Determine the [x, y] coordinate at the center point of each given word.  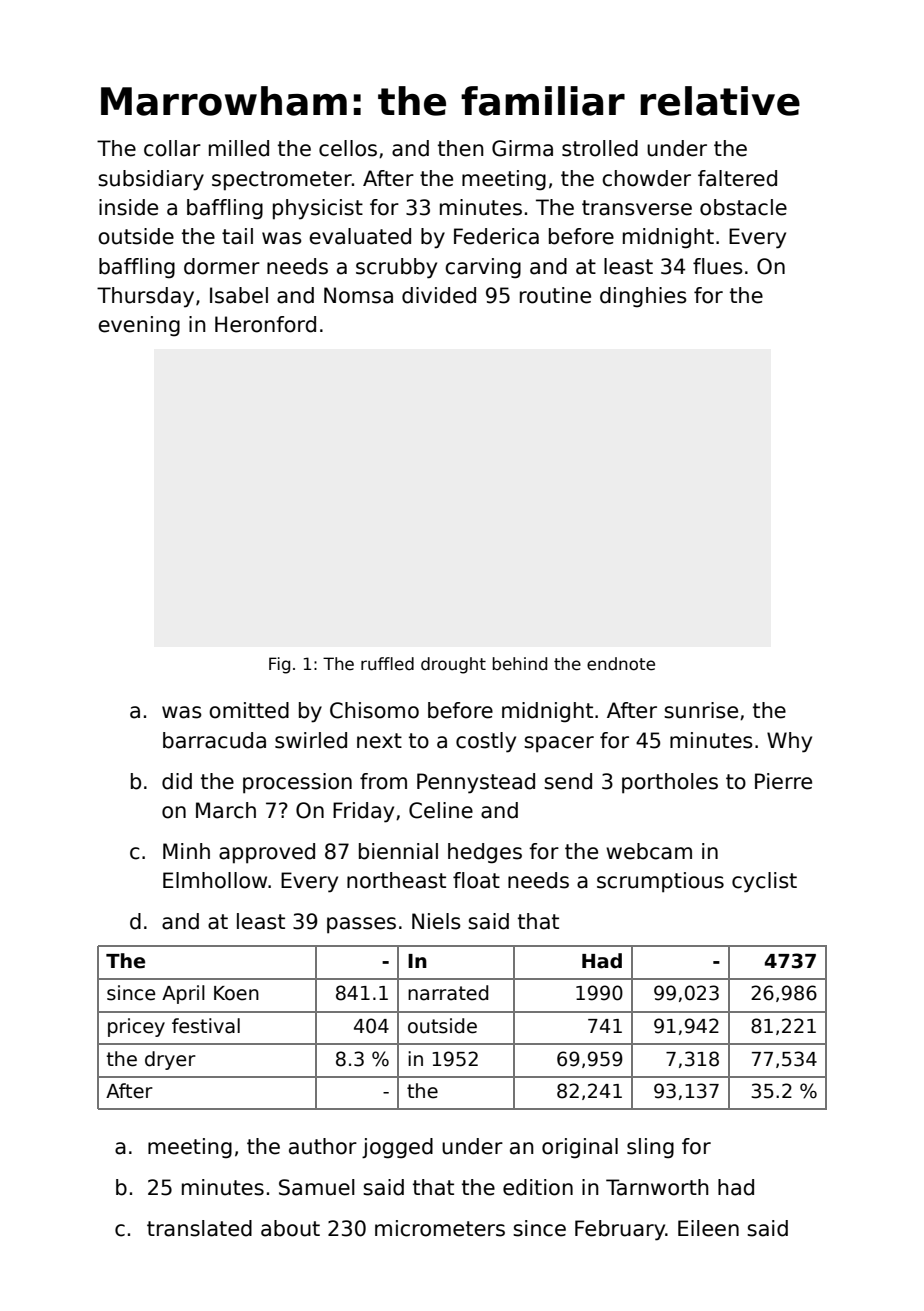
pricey [136, 1027]
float [476, 880]
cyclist [764, 882]
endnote [621, 664]
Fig [279, 665]
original [580, 1148]
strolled [600, 148]
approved [267, 853]
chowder [646, 178]
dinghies [643, 297]
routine [555, 295]
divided [439, 295]
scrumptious [660, 882]
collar [172, 148]
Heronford [265, 324]
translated [199, 1228]
